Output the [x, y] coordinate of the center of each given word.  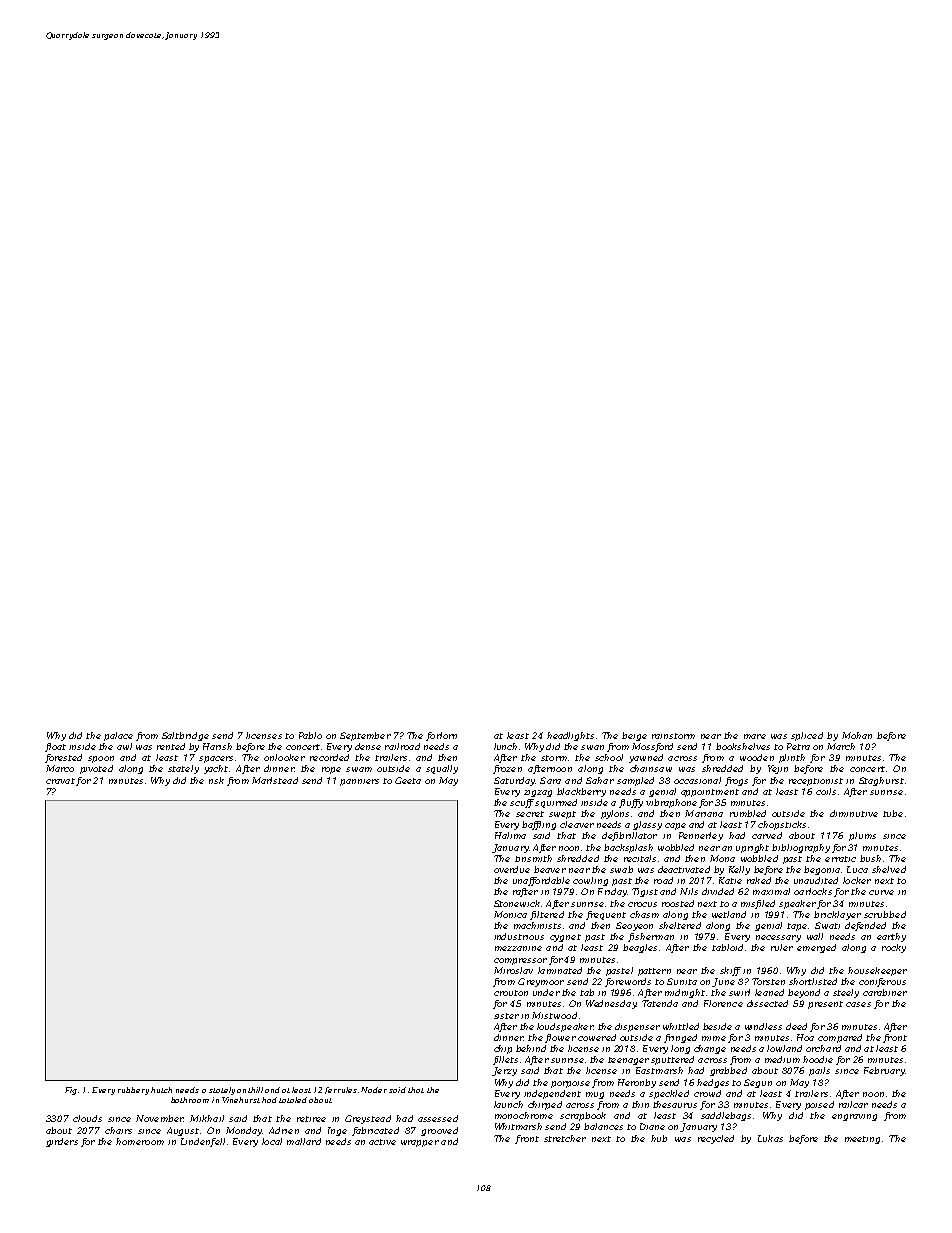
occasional [697, 780]
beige [634, 736]
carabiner [885, 992]
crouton [511, 993]
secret [530, 814]
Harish [217, 746]
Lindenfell [203, 1142]
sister [506, 1016]
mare [755, 736]
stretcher [565, 1138]
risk [216, 780]
